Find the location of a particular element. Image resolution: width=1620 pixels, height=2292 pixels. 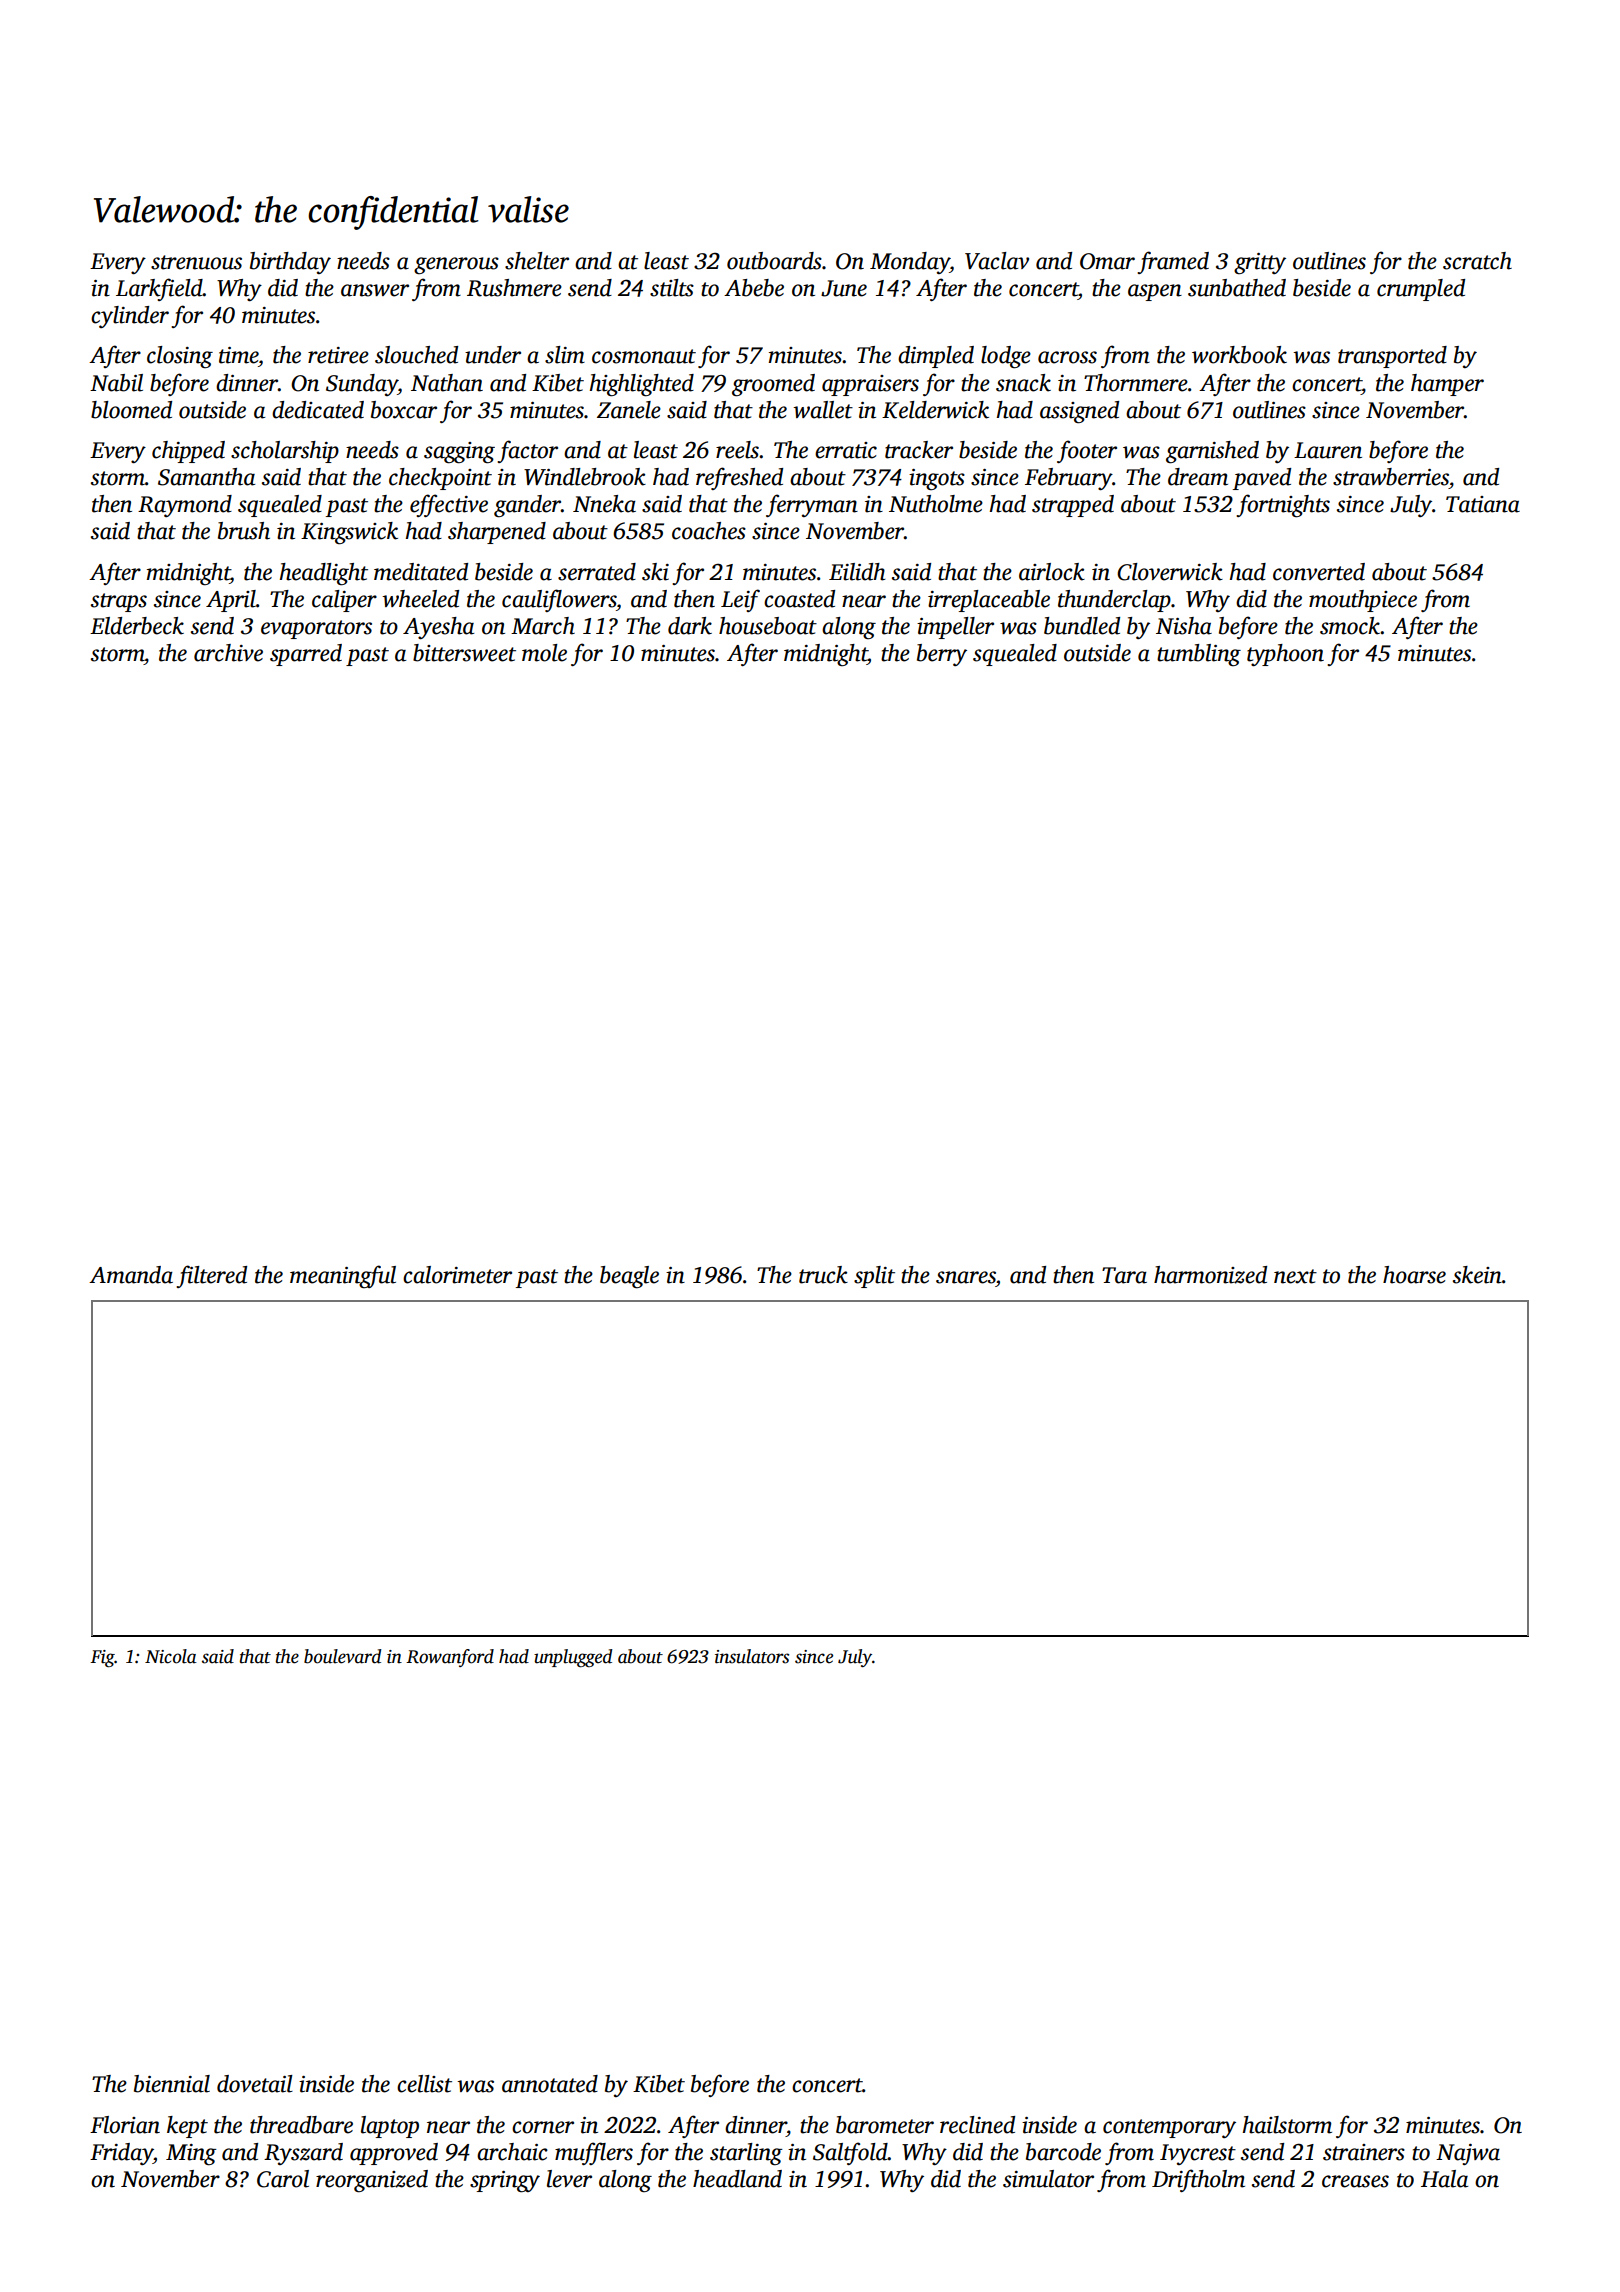

Carol is located at coordinates (283, 2179).
